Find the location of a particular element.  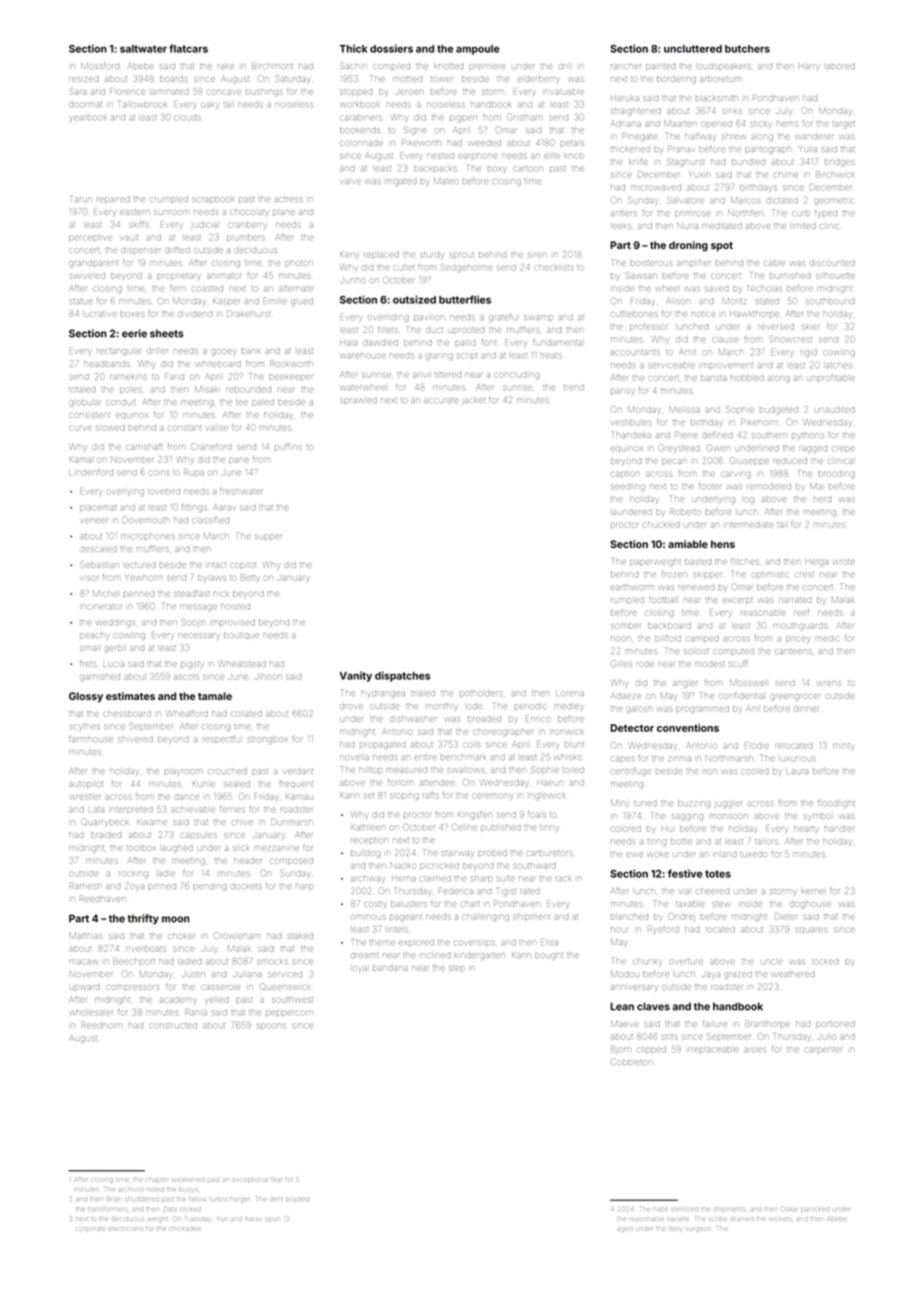

thrifty is located at coordinates (143, 919).
